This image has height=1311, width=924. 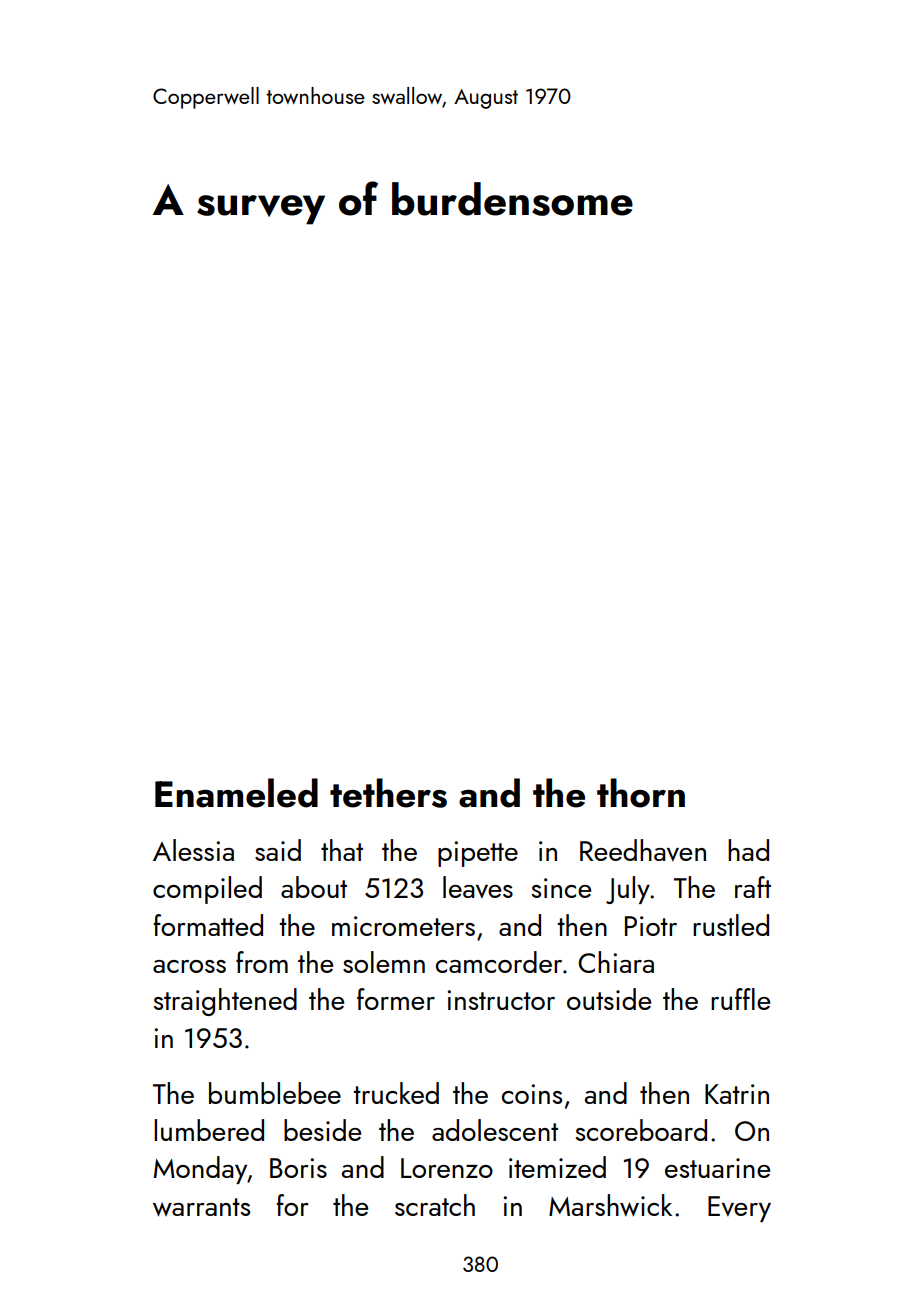 What do you see at coordinates (435, 1205) in the image?
I see `scratch` at bounding box center [435, 1205].
